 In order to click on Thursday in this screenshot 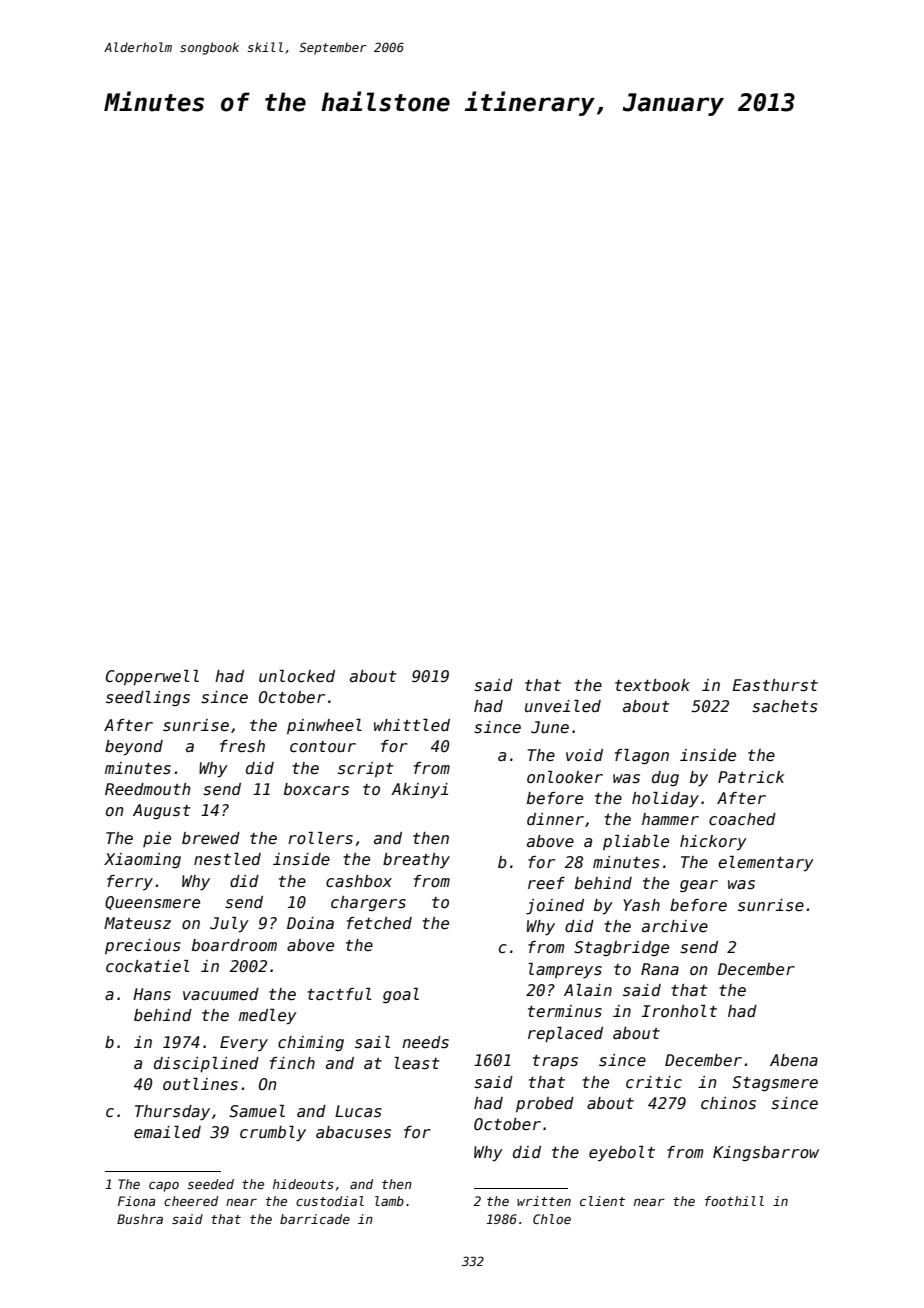, I will do `click(172, 1112)`.
